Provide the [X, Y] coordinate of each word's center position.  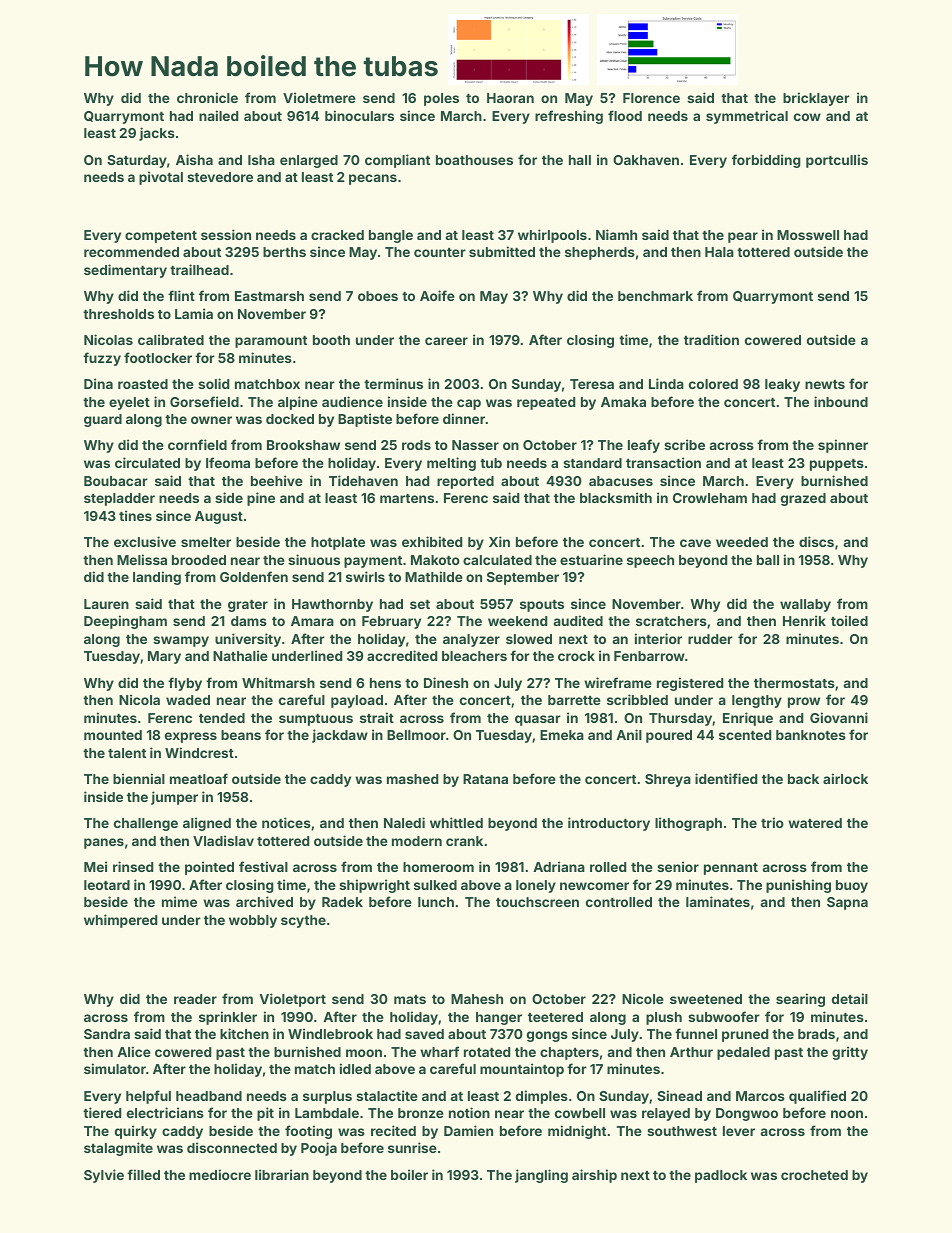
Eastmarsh [269, 296]
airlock [845, 778]
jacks [157, 134]
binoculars [359, 115]
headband [209, 1096]
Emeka [562, 735]
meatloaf [199, 778]
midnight [577, 1132]
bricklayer [816, 99]
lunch [436, 902]
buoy [852, 886]
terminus [393, 383]
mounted [113, 735]
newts [825, 384]
